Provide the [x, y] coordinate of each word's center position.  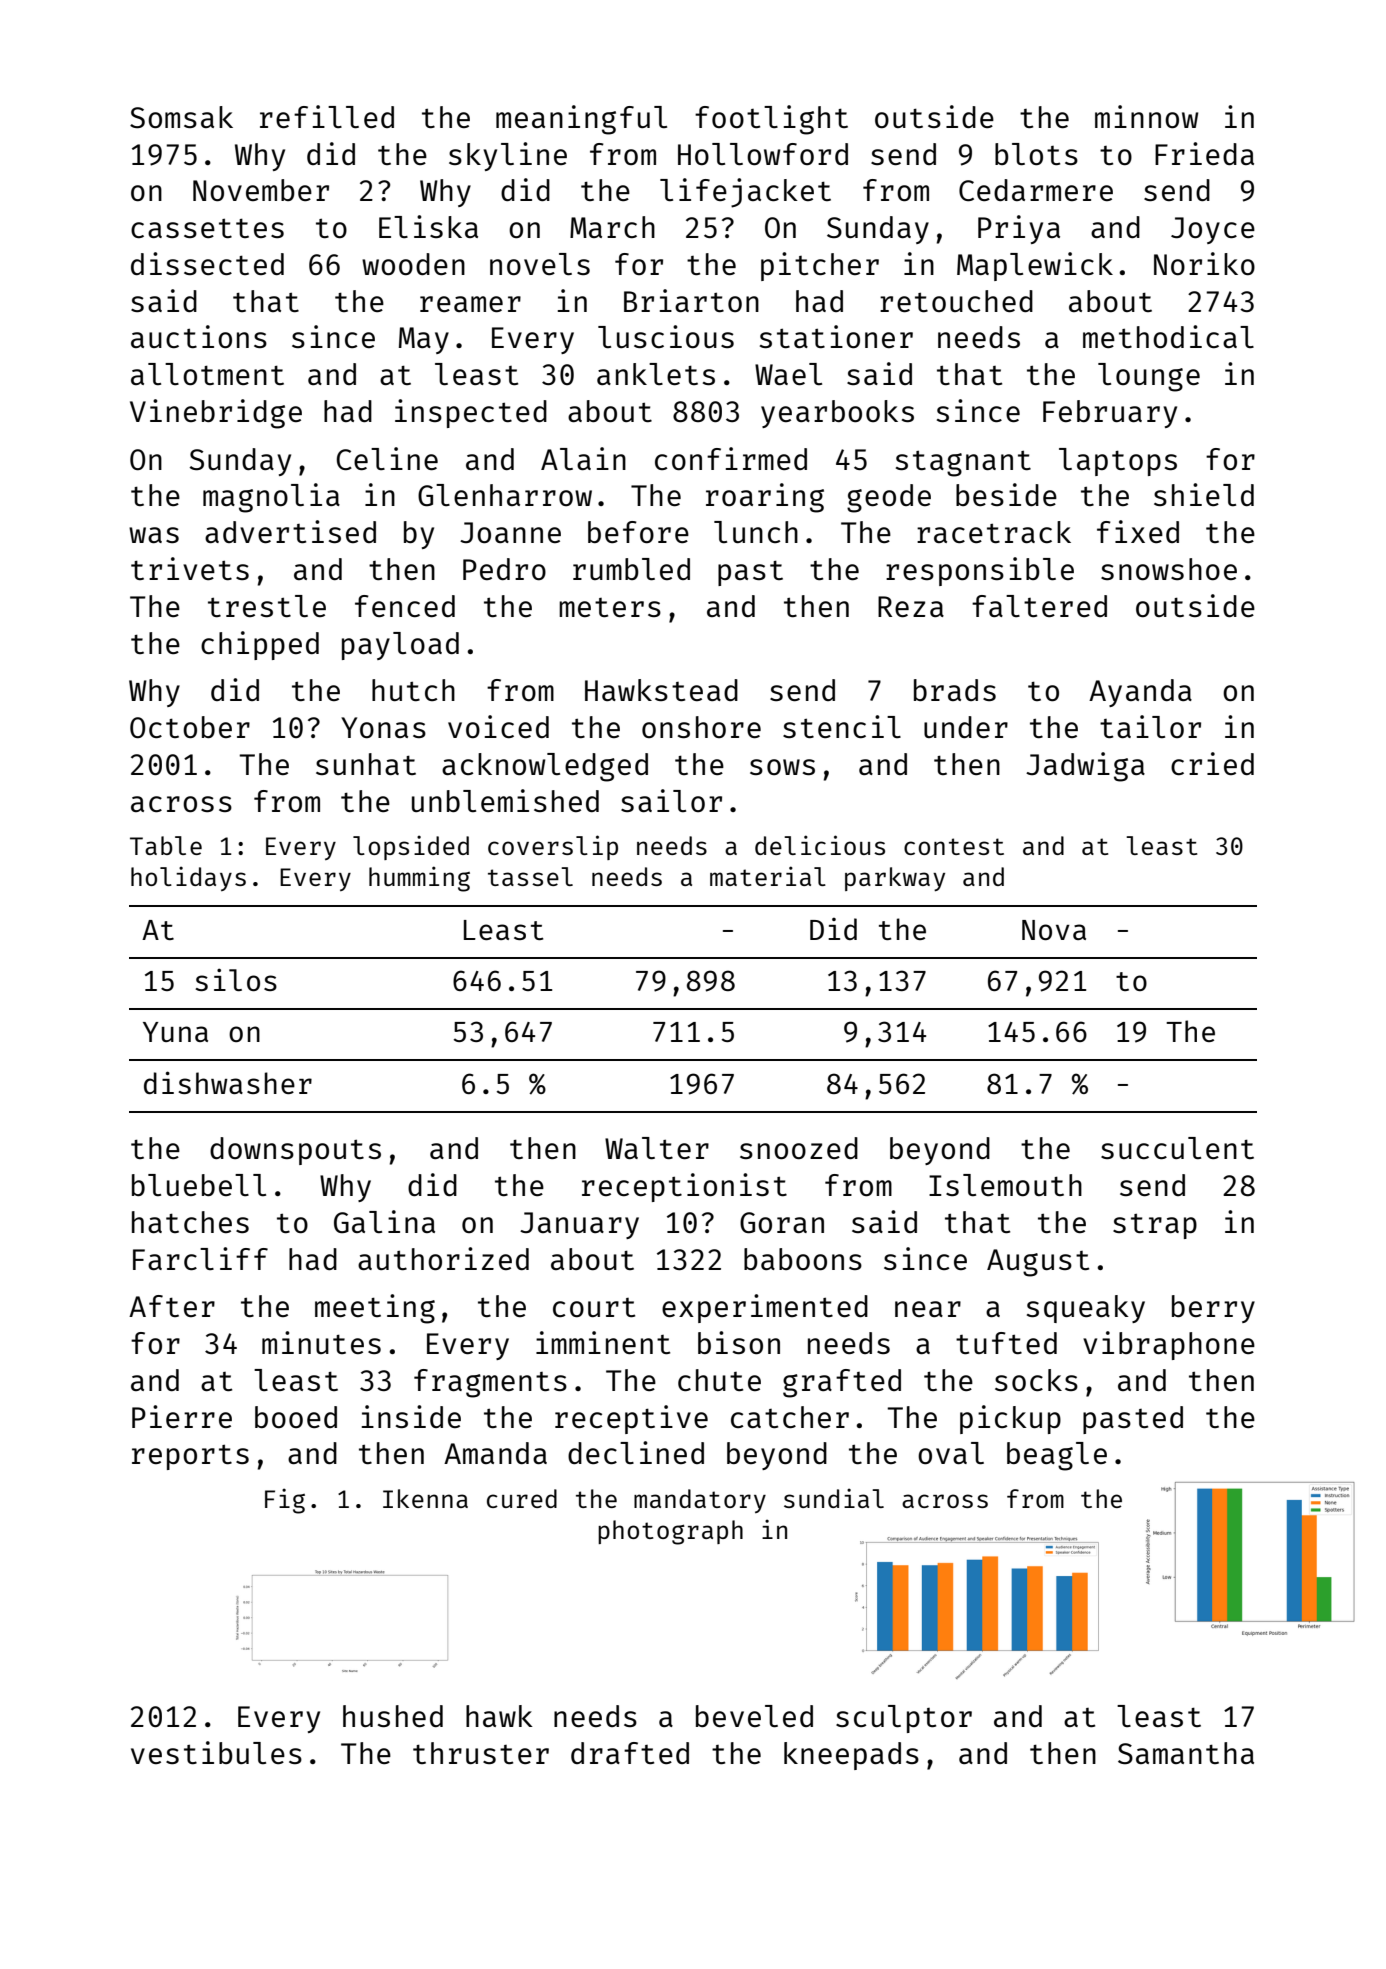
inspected [471, 413]
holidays [188, 878]
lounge [1149, 377]
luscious [666, 336]
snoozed [799, 1148]
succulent [1177, 1148]
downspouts [295, 1151]
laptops [1118, 462]
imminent [603, 1342]
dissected [207, 263]
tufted [1006, 1343]
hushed [393, 1716]
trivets [190, 568]
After [172, 1306]
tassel [530, 876]
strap [1155, 1226]
